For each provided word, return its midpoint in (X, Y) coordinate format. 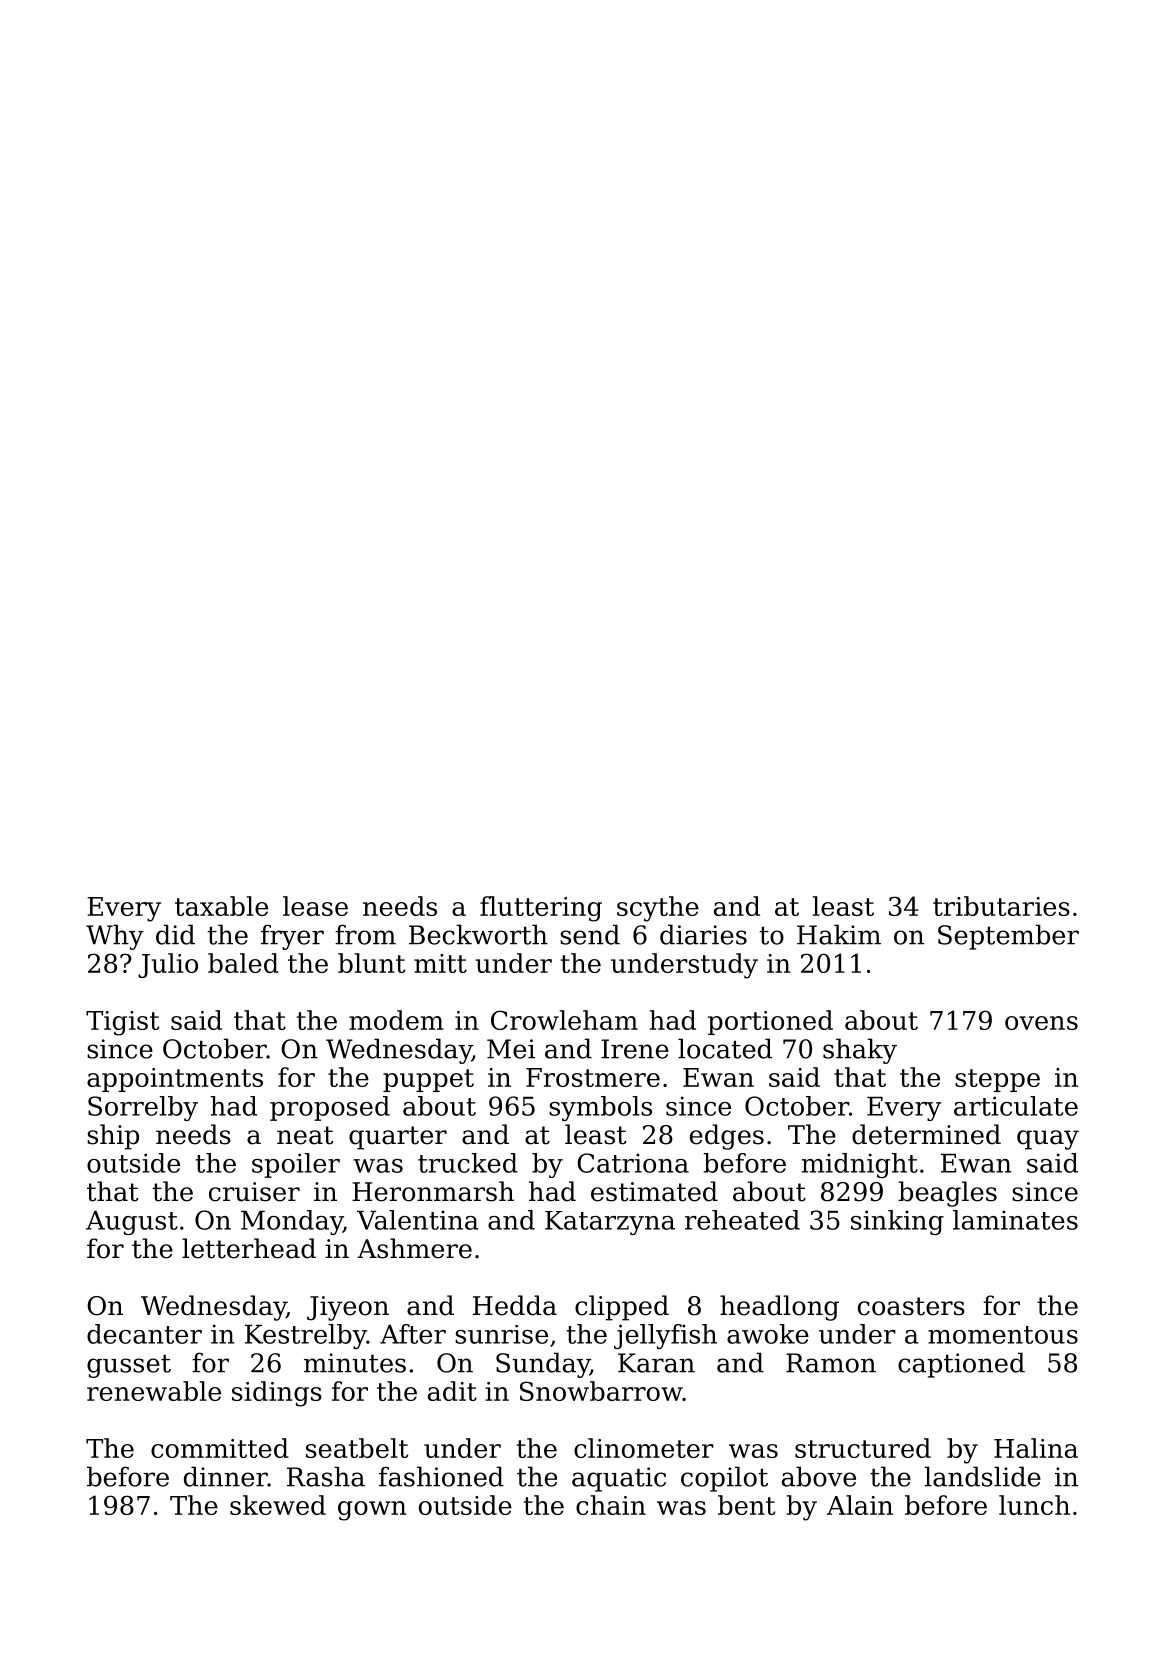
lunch (1034, 1505)
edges (727, 1137)
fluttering (541, 909)
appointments (175, 1080)
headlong (779, 1308)
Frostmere (593, 1077)
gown (372, 1511)
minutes (355, 1363)
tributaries (1001, 906)
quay (1048, 1140)
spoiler (296, 1165)
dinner (226, 1476)
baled (243, 963)
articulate (1016, 1106)
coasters (911, 1306)
